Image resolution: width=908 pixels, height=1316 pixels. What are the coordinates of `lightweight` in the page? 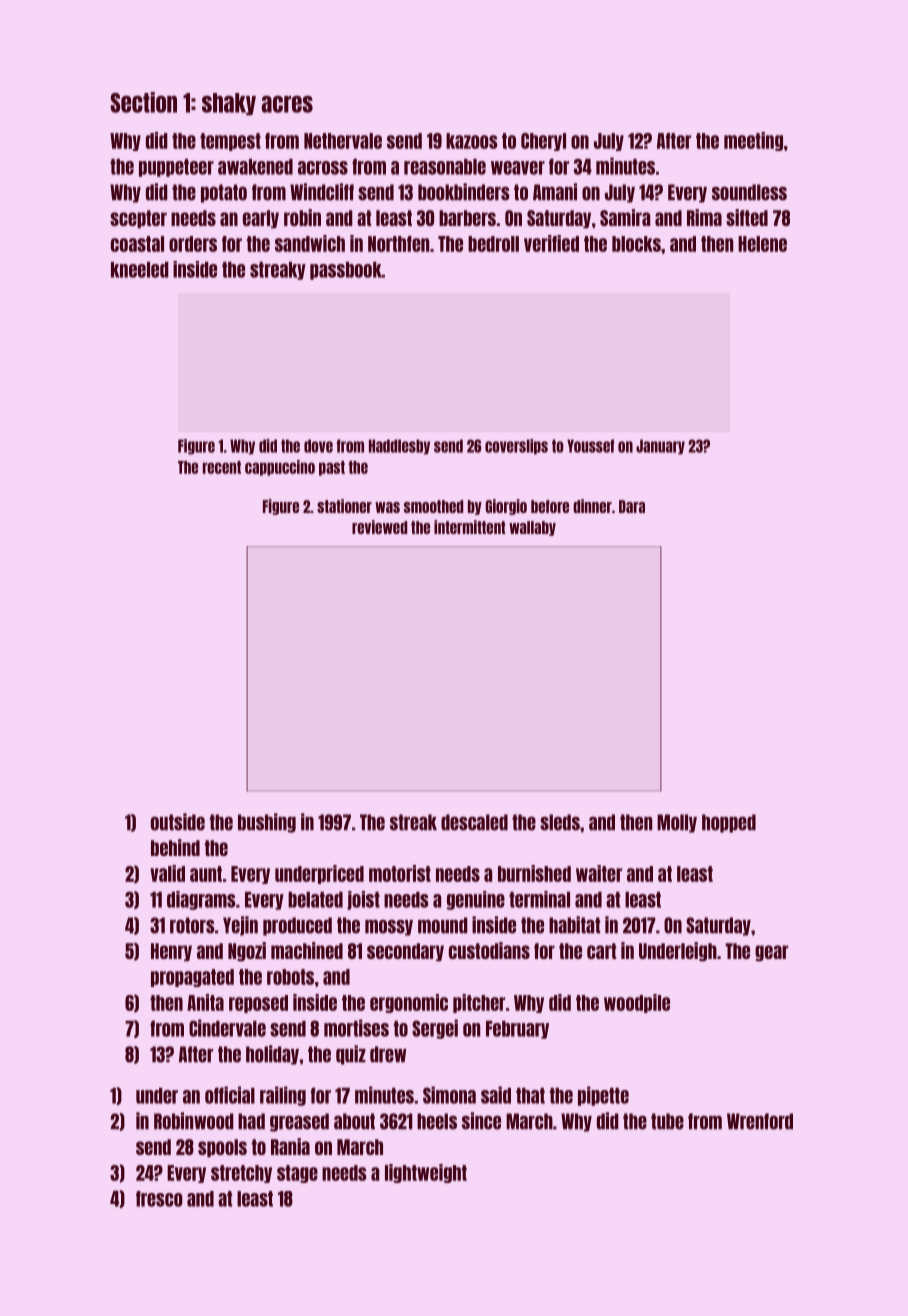 It's located at (426, 1173).
